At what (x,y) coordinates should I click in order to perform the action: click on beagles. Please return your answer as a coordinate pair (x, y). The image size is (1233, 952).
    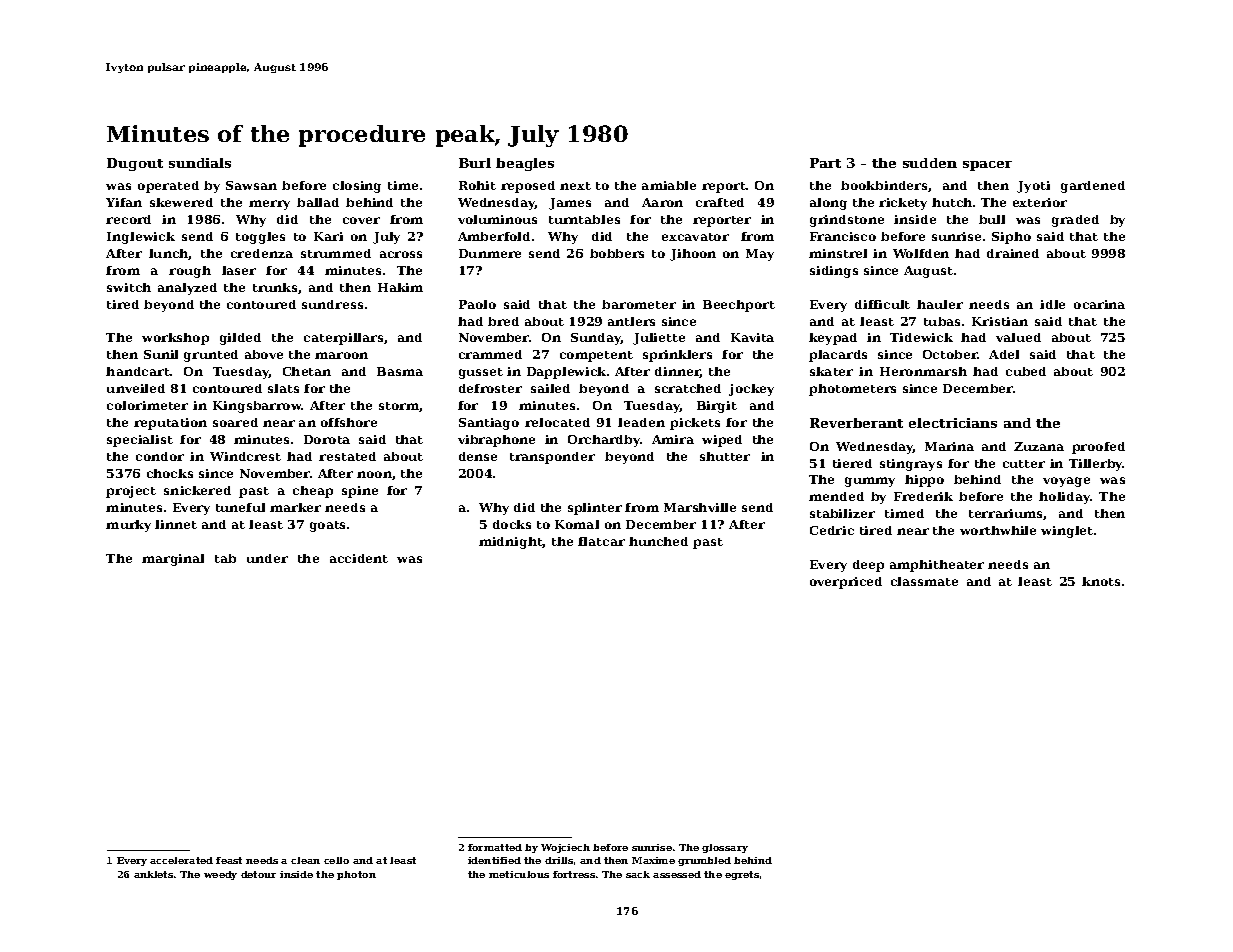
    Looking at the image, I should click on (525, 164).
